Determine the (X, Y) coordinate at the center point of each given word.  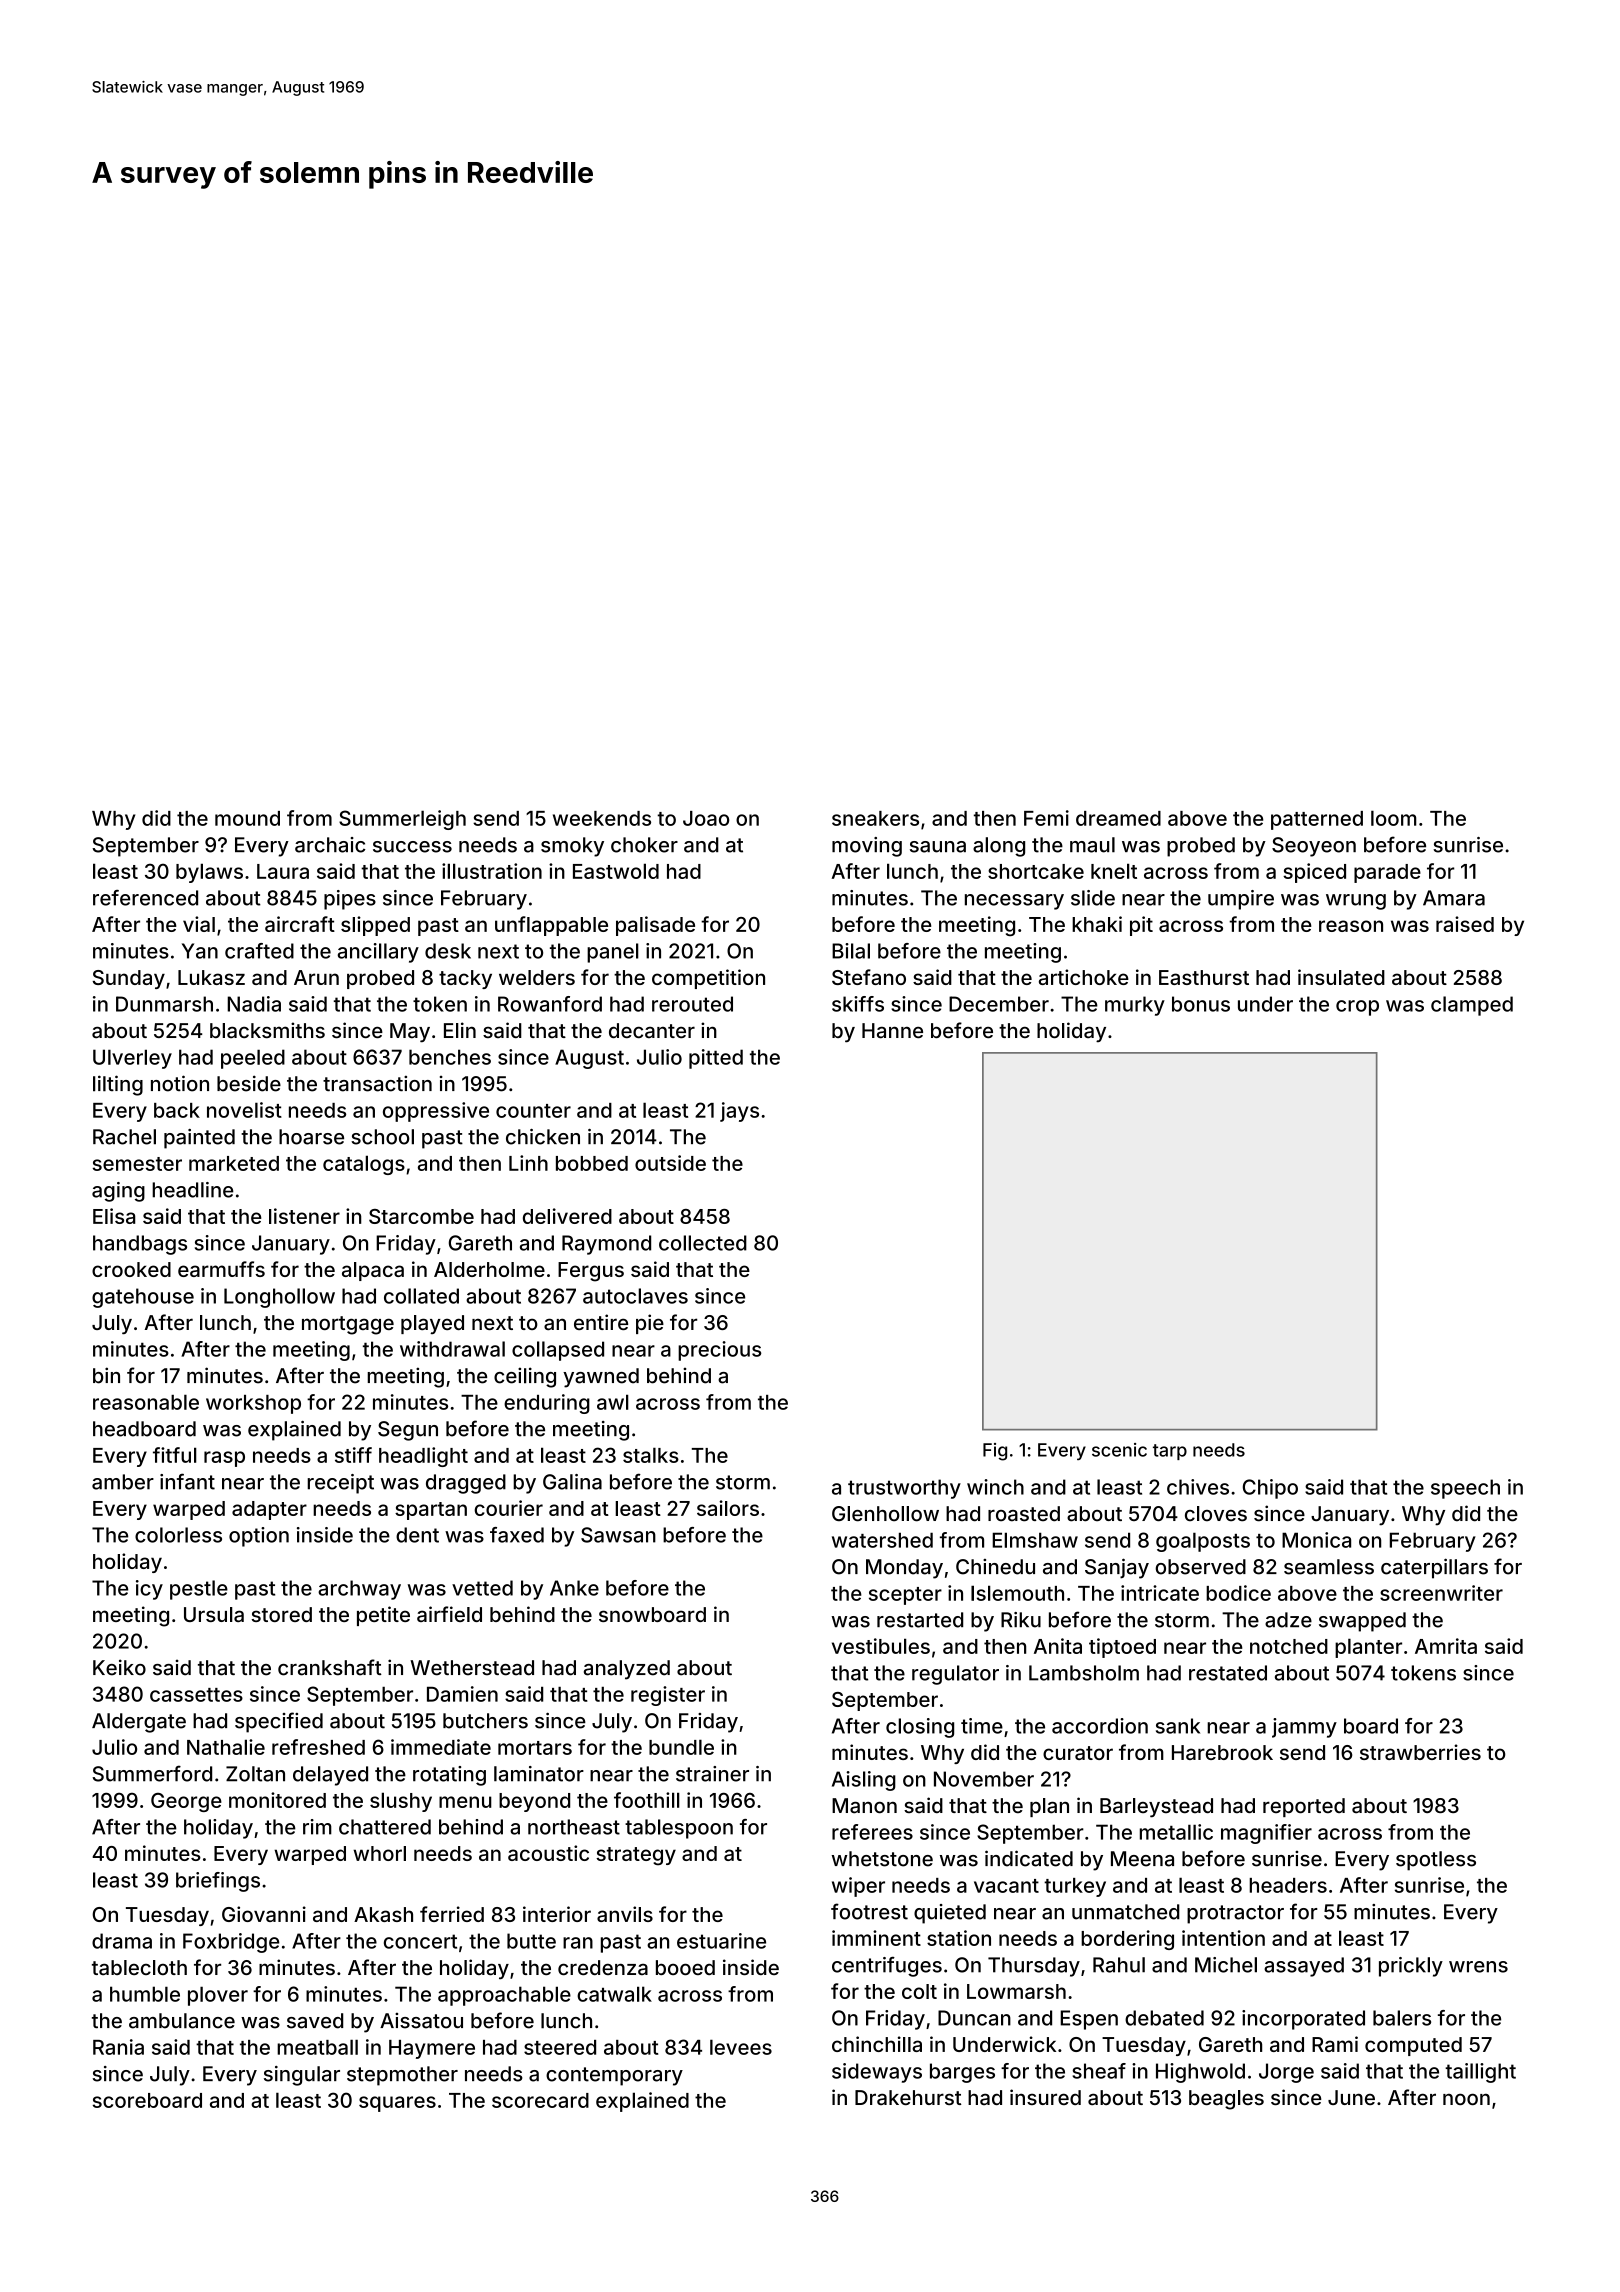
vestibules (881, 1646)
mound (247, 818)
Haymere (432, 2049)
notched (1289, 1646)
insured (1045, 2097)
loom (1393, 818)
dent (417, 1535)
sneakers (875, 818)
